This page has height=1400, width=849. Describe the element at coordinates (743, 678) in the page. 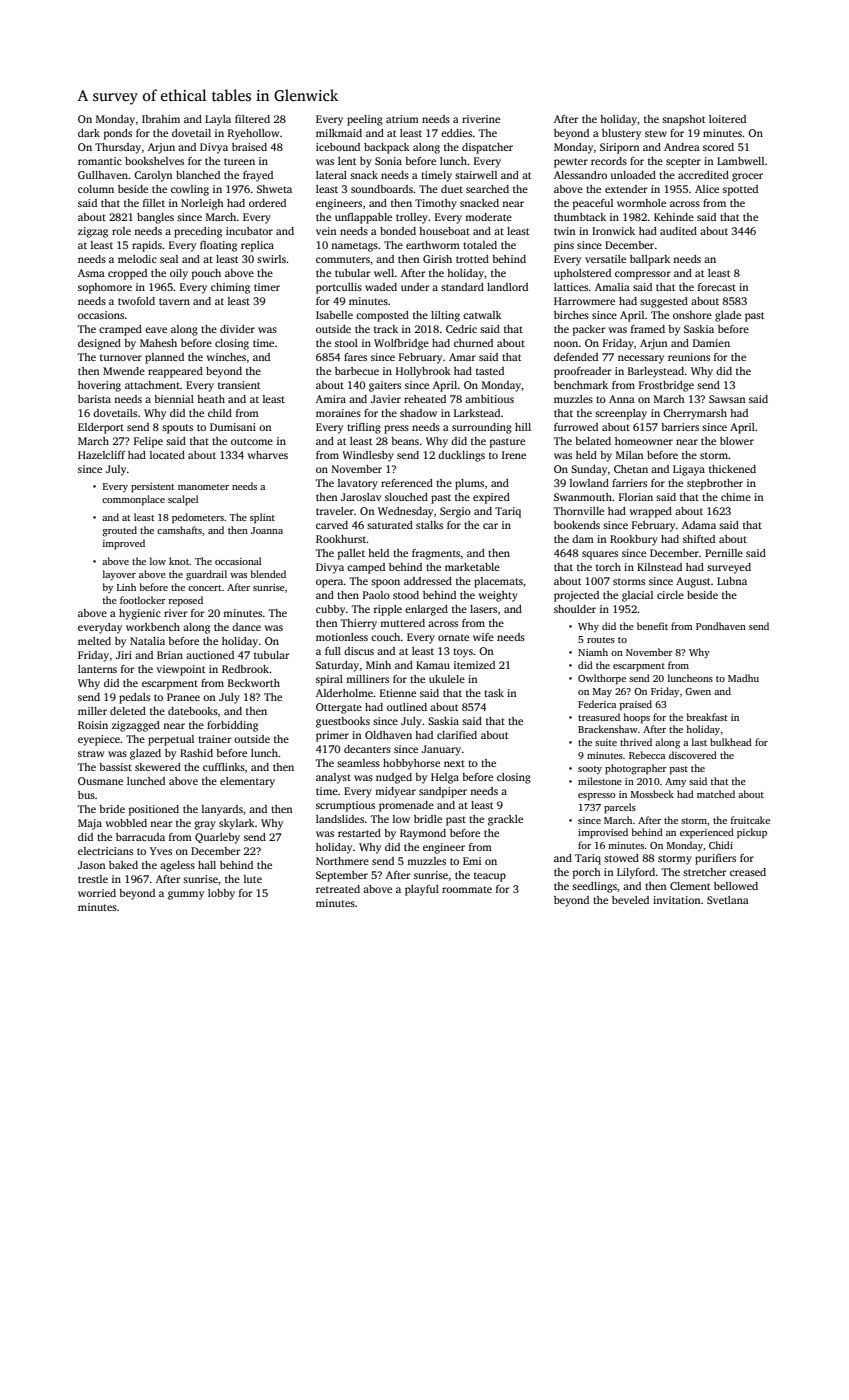

I see `Madhu` at that location.
